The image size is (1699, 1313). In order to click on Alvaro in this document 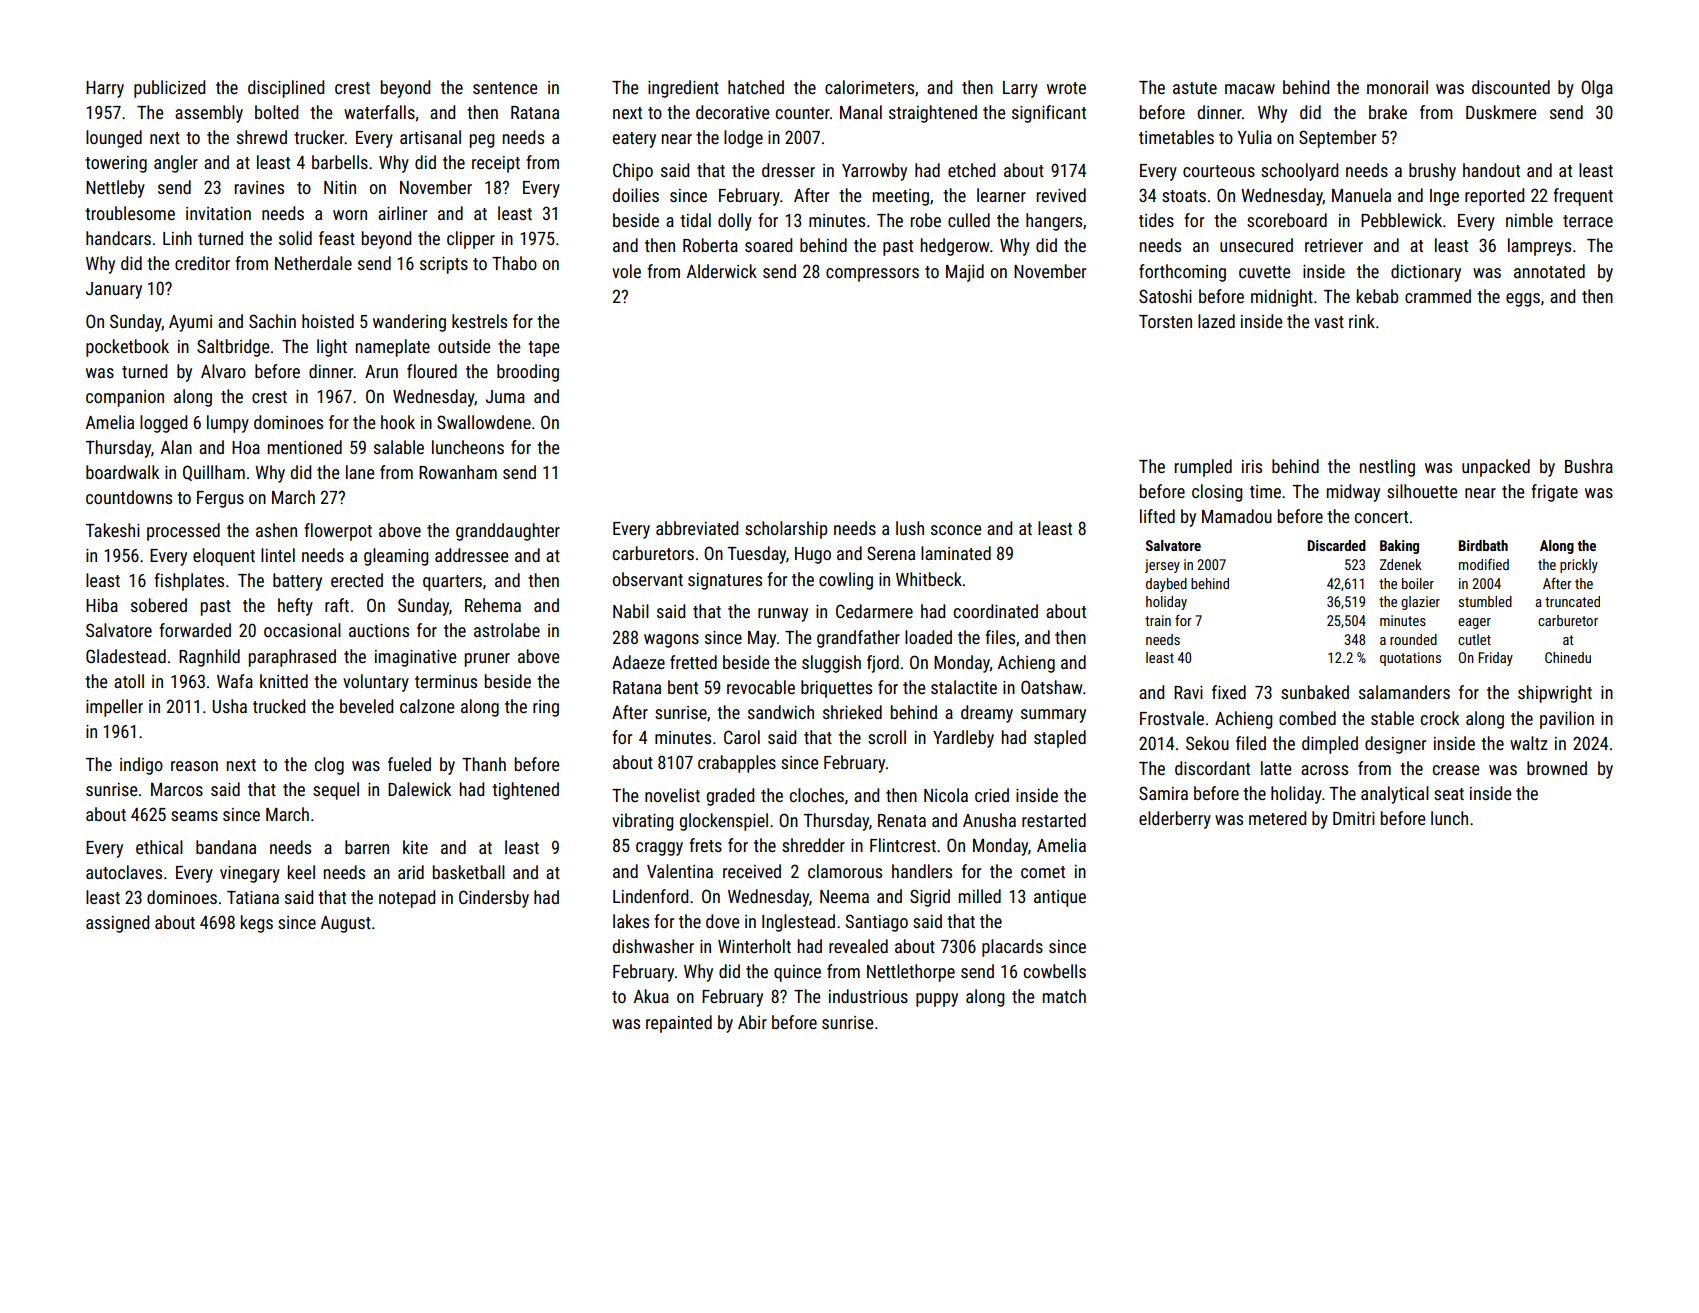, I will do `click(223, 371)`.
